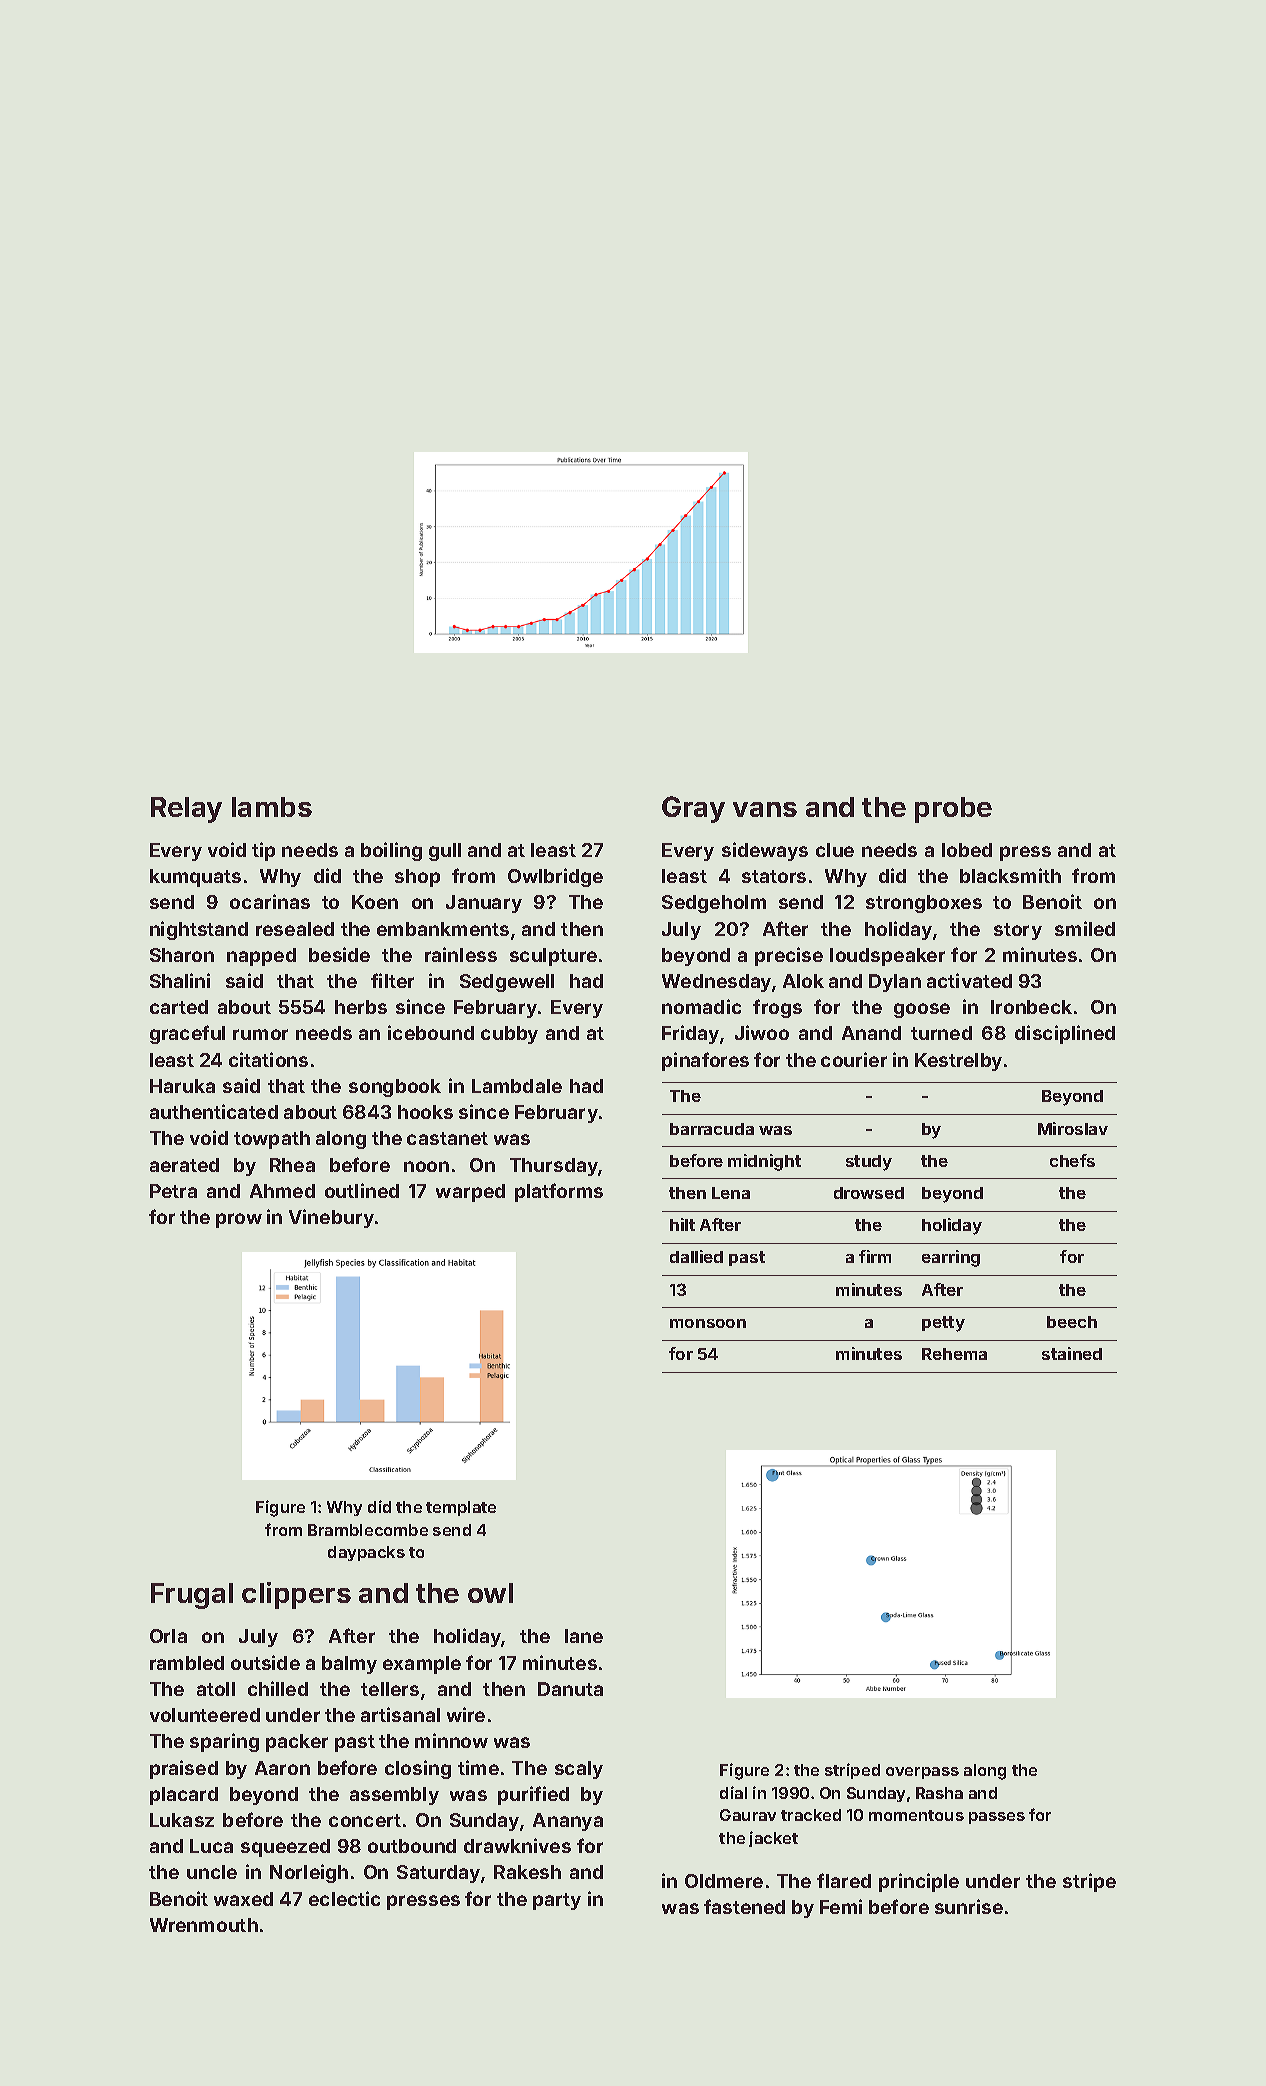  What do you see at coordinates (953, 810) in the screenshot?
I see `probe` at bounding box center [953, 810].
